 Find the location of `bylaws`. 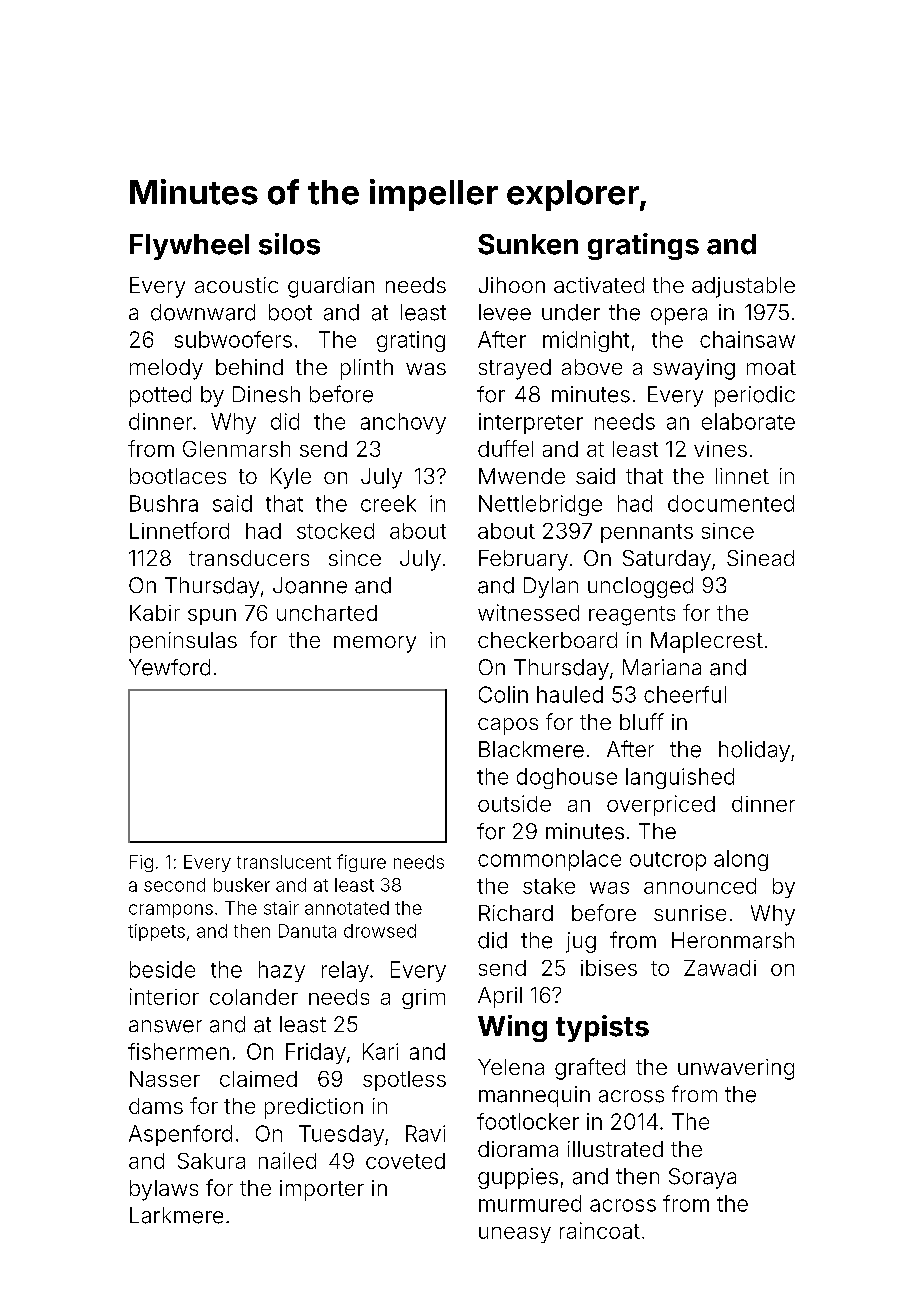

bylaws is located at coordinates (164, 1190).
